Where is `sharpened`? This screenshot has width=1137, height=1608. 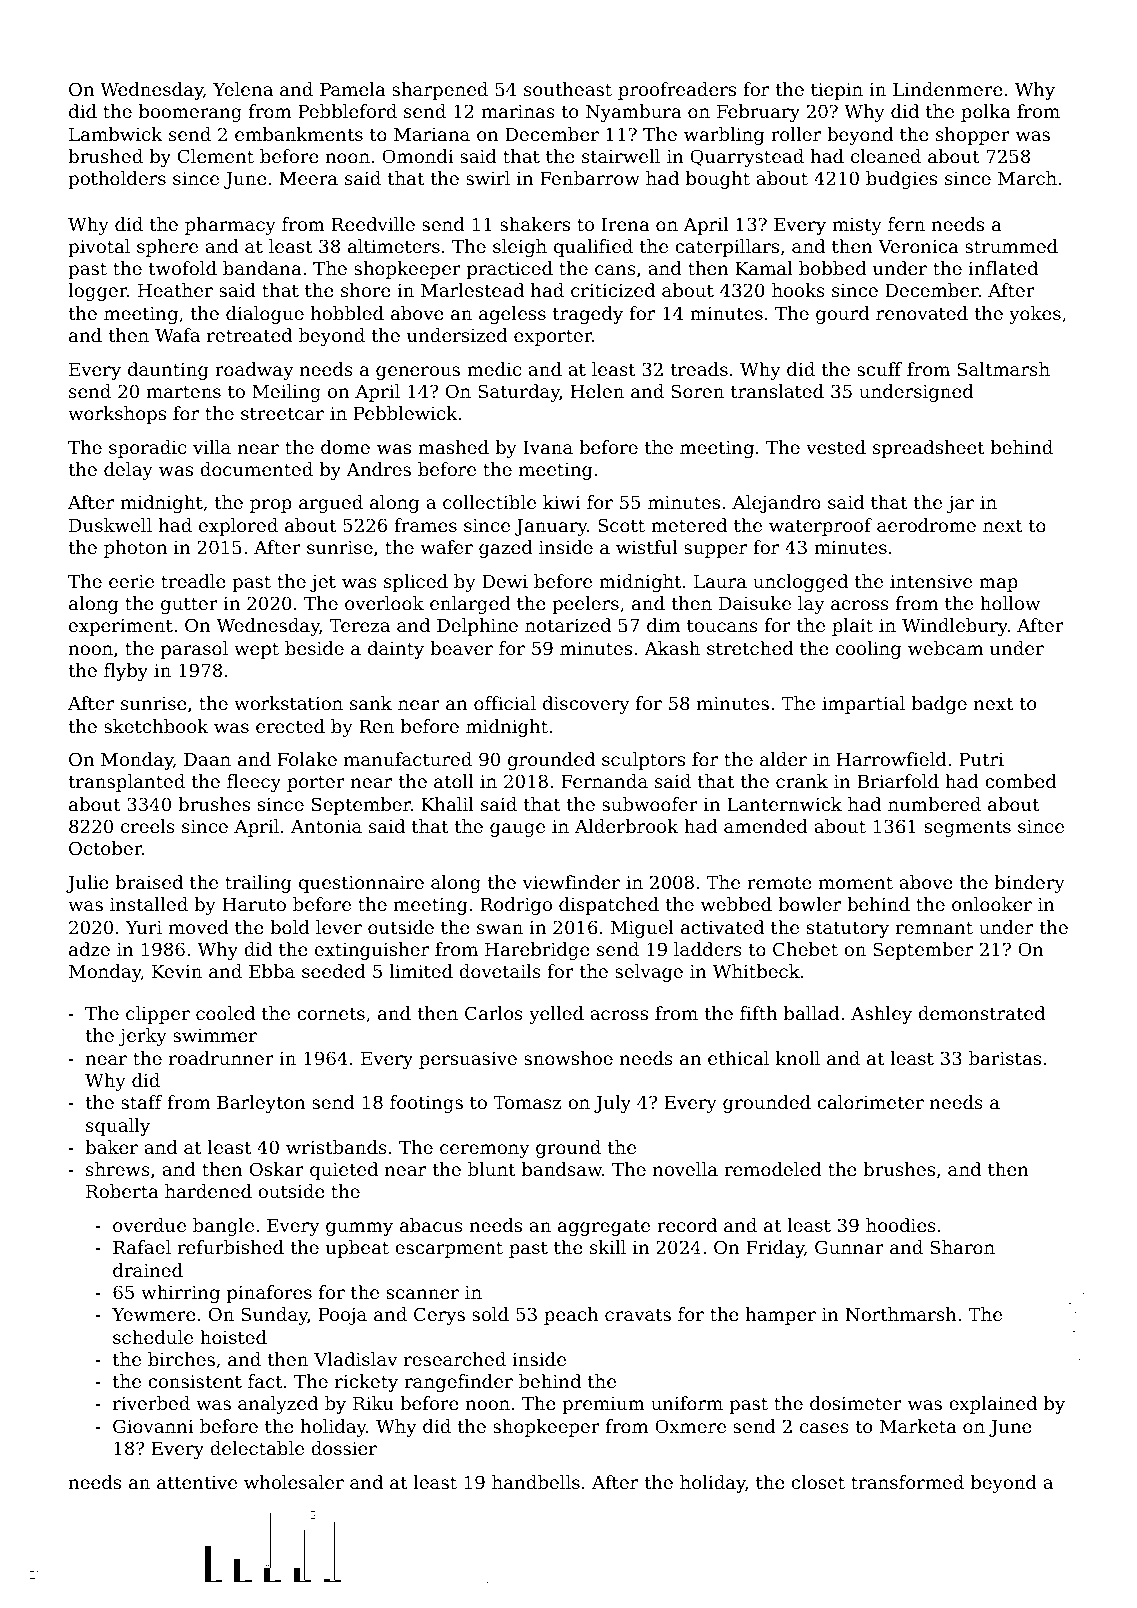
sharpened is located at coordinates (440, 91).
